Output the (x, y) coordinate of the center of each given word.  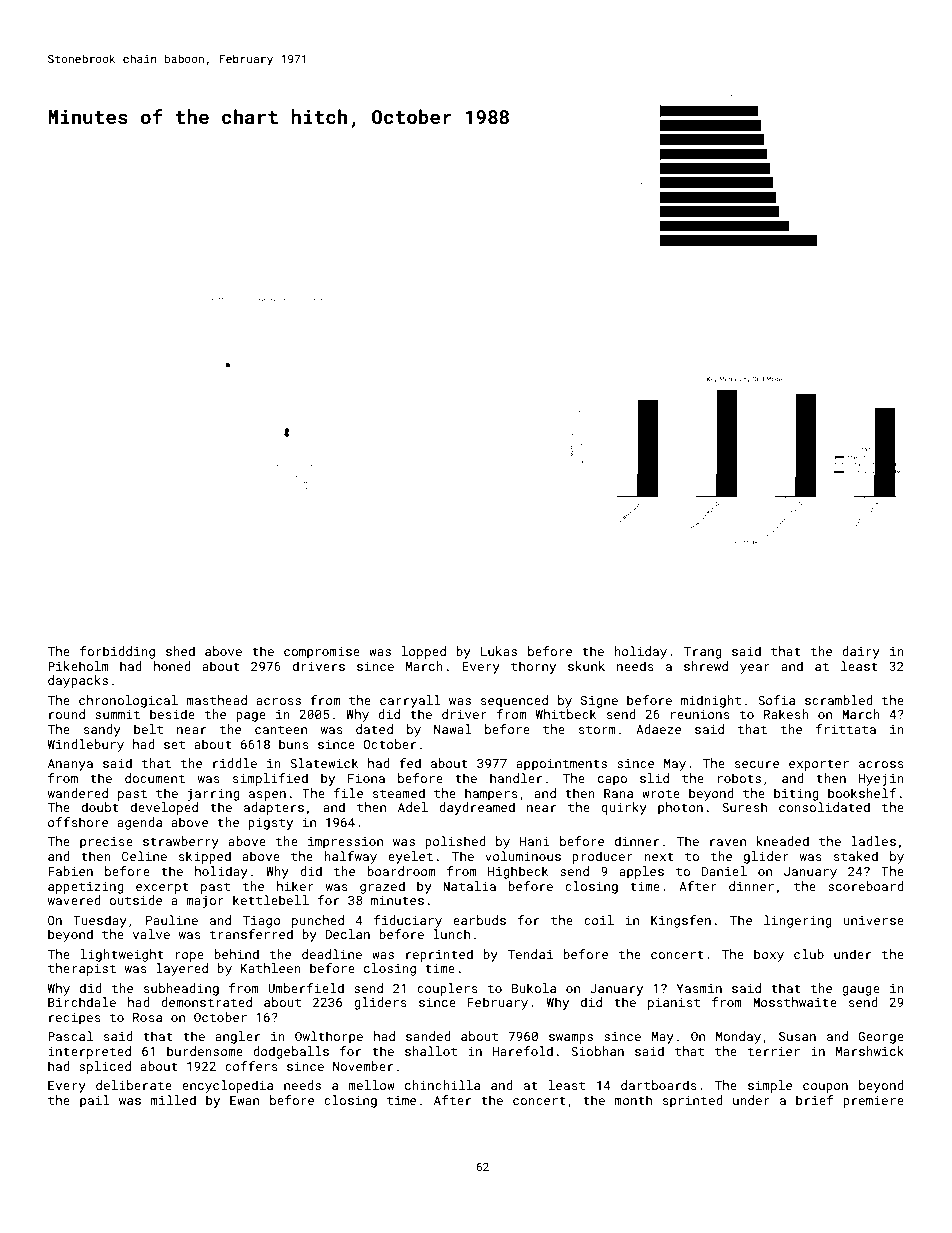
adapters (274, 808)
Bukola (534, 988)
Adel (413, 807)
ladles (873, 841)
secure (757, 764)
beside (172, 714)
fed (410, 763)
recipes (75, 1019)
